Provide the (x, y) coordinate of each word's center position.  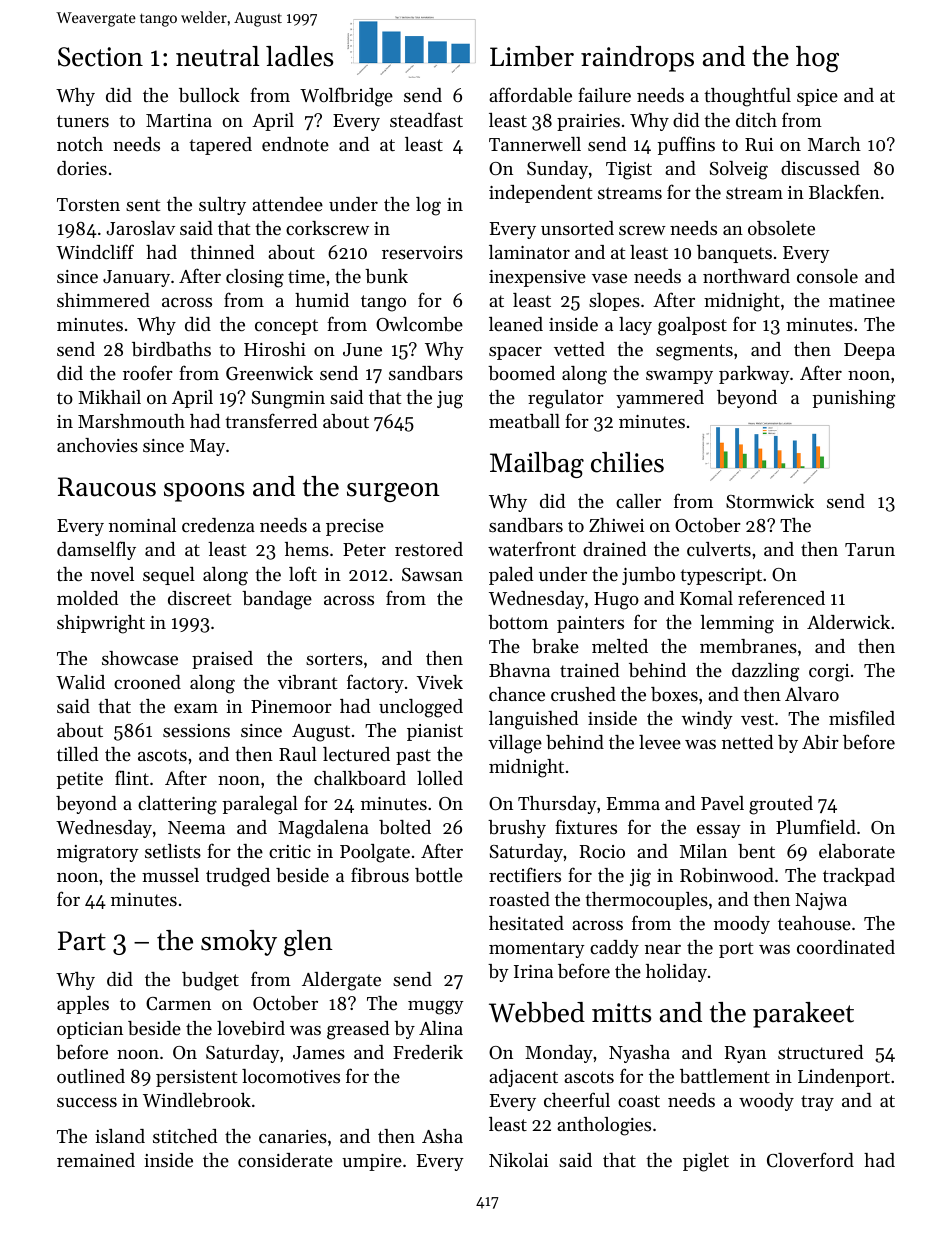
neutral (217, 56)
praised (222, 660)
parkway (754, 375)
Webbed (537, 1012)
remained (96, 1160)
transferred (271, 420)
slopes (614, 302)
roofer (148, 372)
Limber (532, 56)
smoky (239, 943)
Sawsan (432, 575)
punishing (853, 399)
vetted (579, 349)
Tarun (870, 549)
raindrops (637, 59)
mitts (621, 1013)
